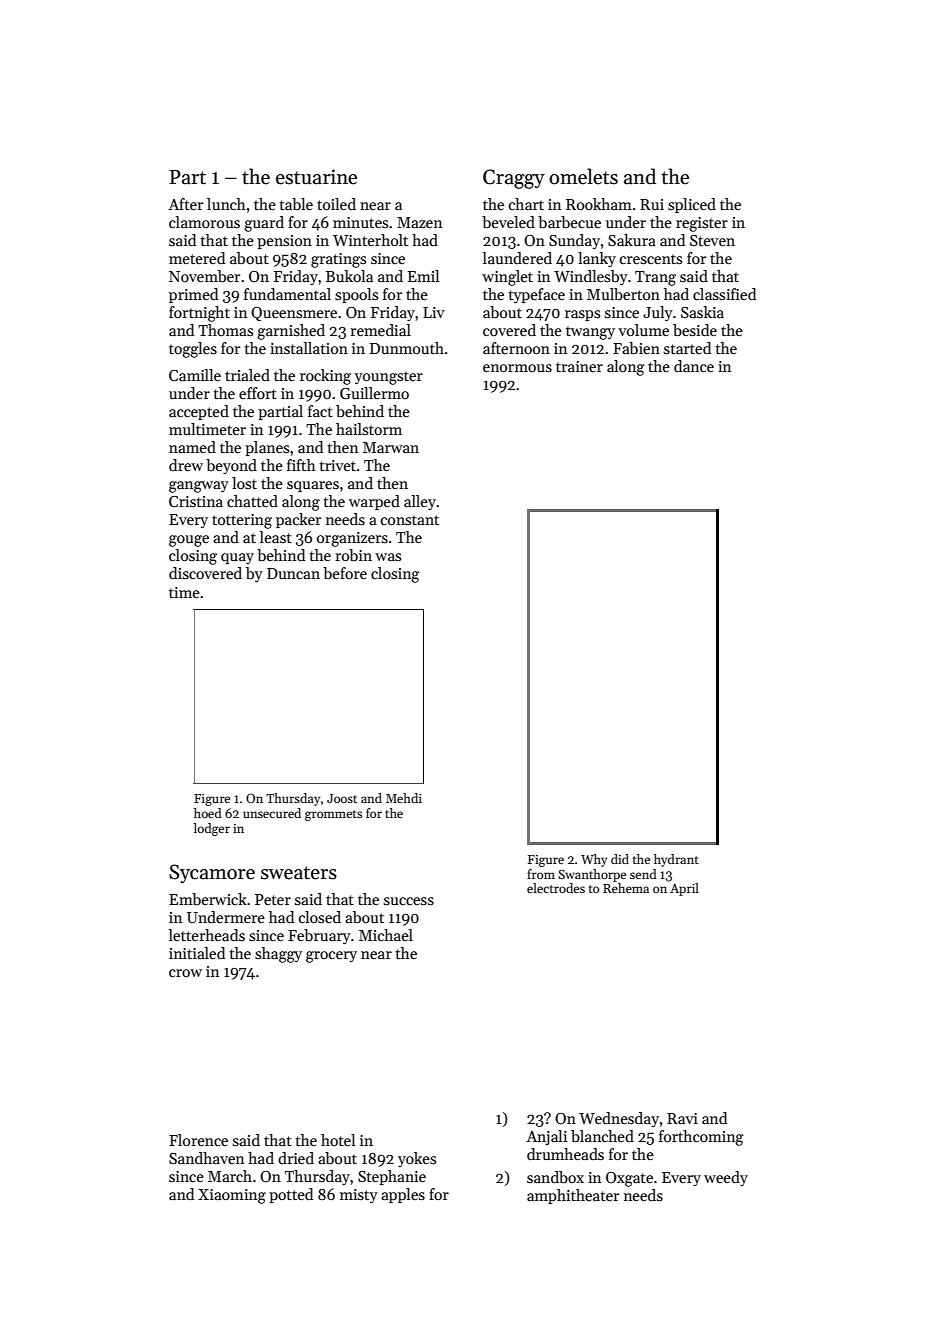  What do you see at coordinates (423, 276) in the screenshot?
I see `Emil` at bounding box center [423, 276].
